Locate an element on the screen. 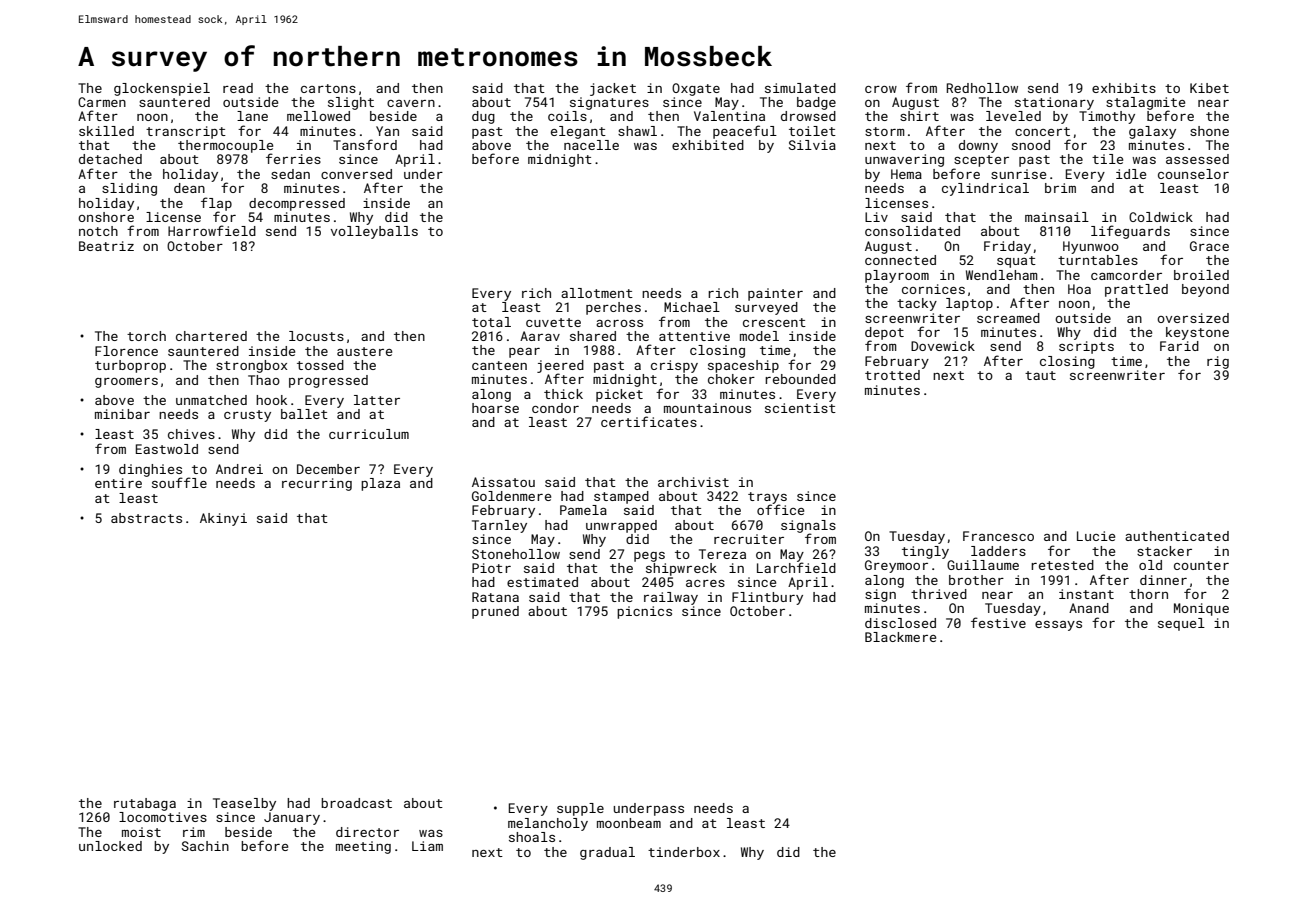 This screenshot has width=1308, height=924. Flintbury is located at coordinates (767, 598).
